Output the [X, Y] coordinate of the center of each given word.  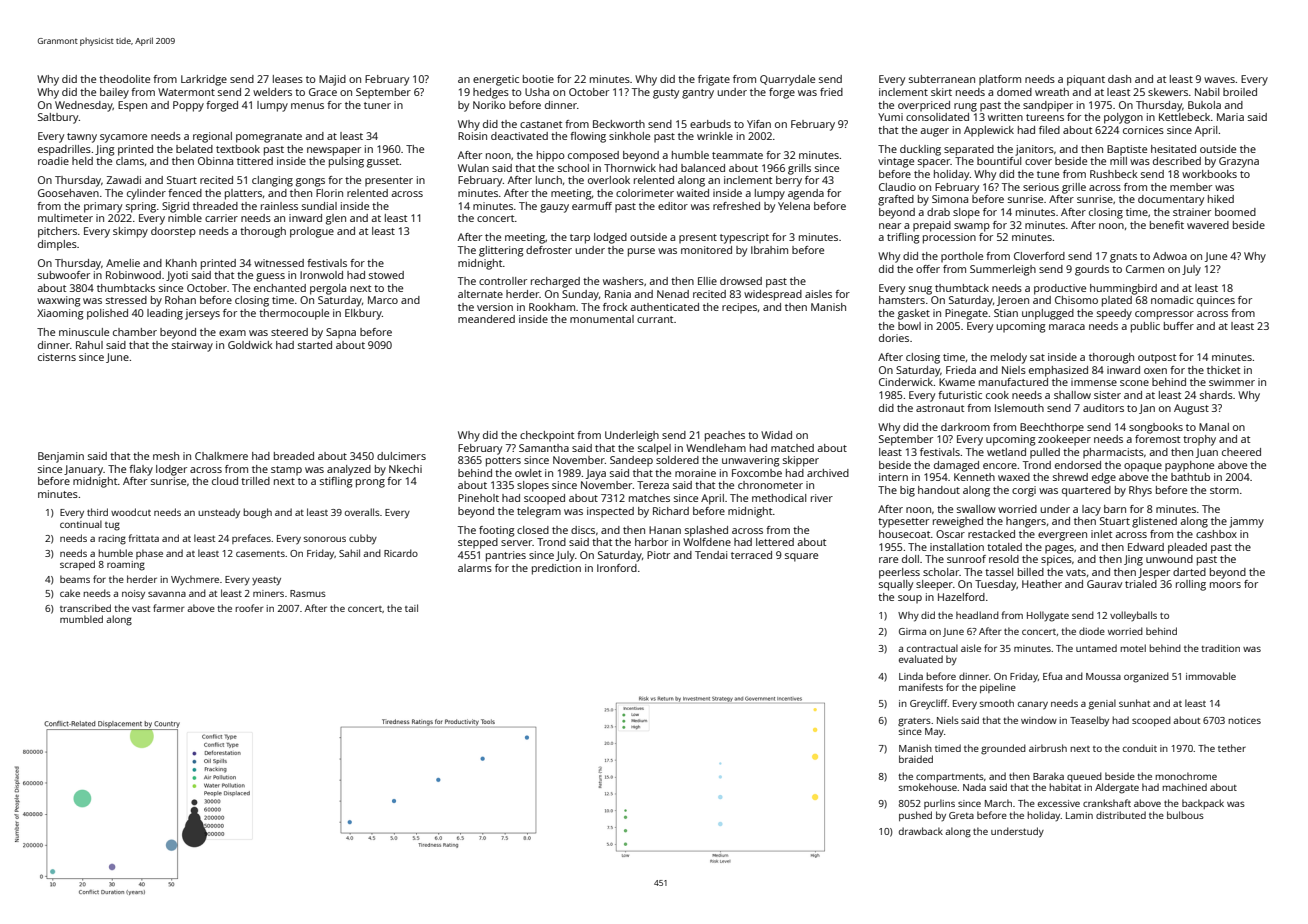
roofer [249, 608]
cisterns [57, 357]
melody [1009, 358]
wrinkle [715, 136]
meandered [486, 319]
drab [938, 212]
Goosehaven [68, 193]
